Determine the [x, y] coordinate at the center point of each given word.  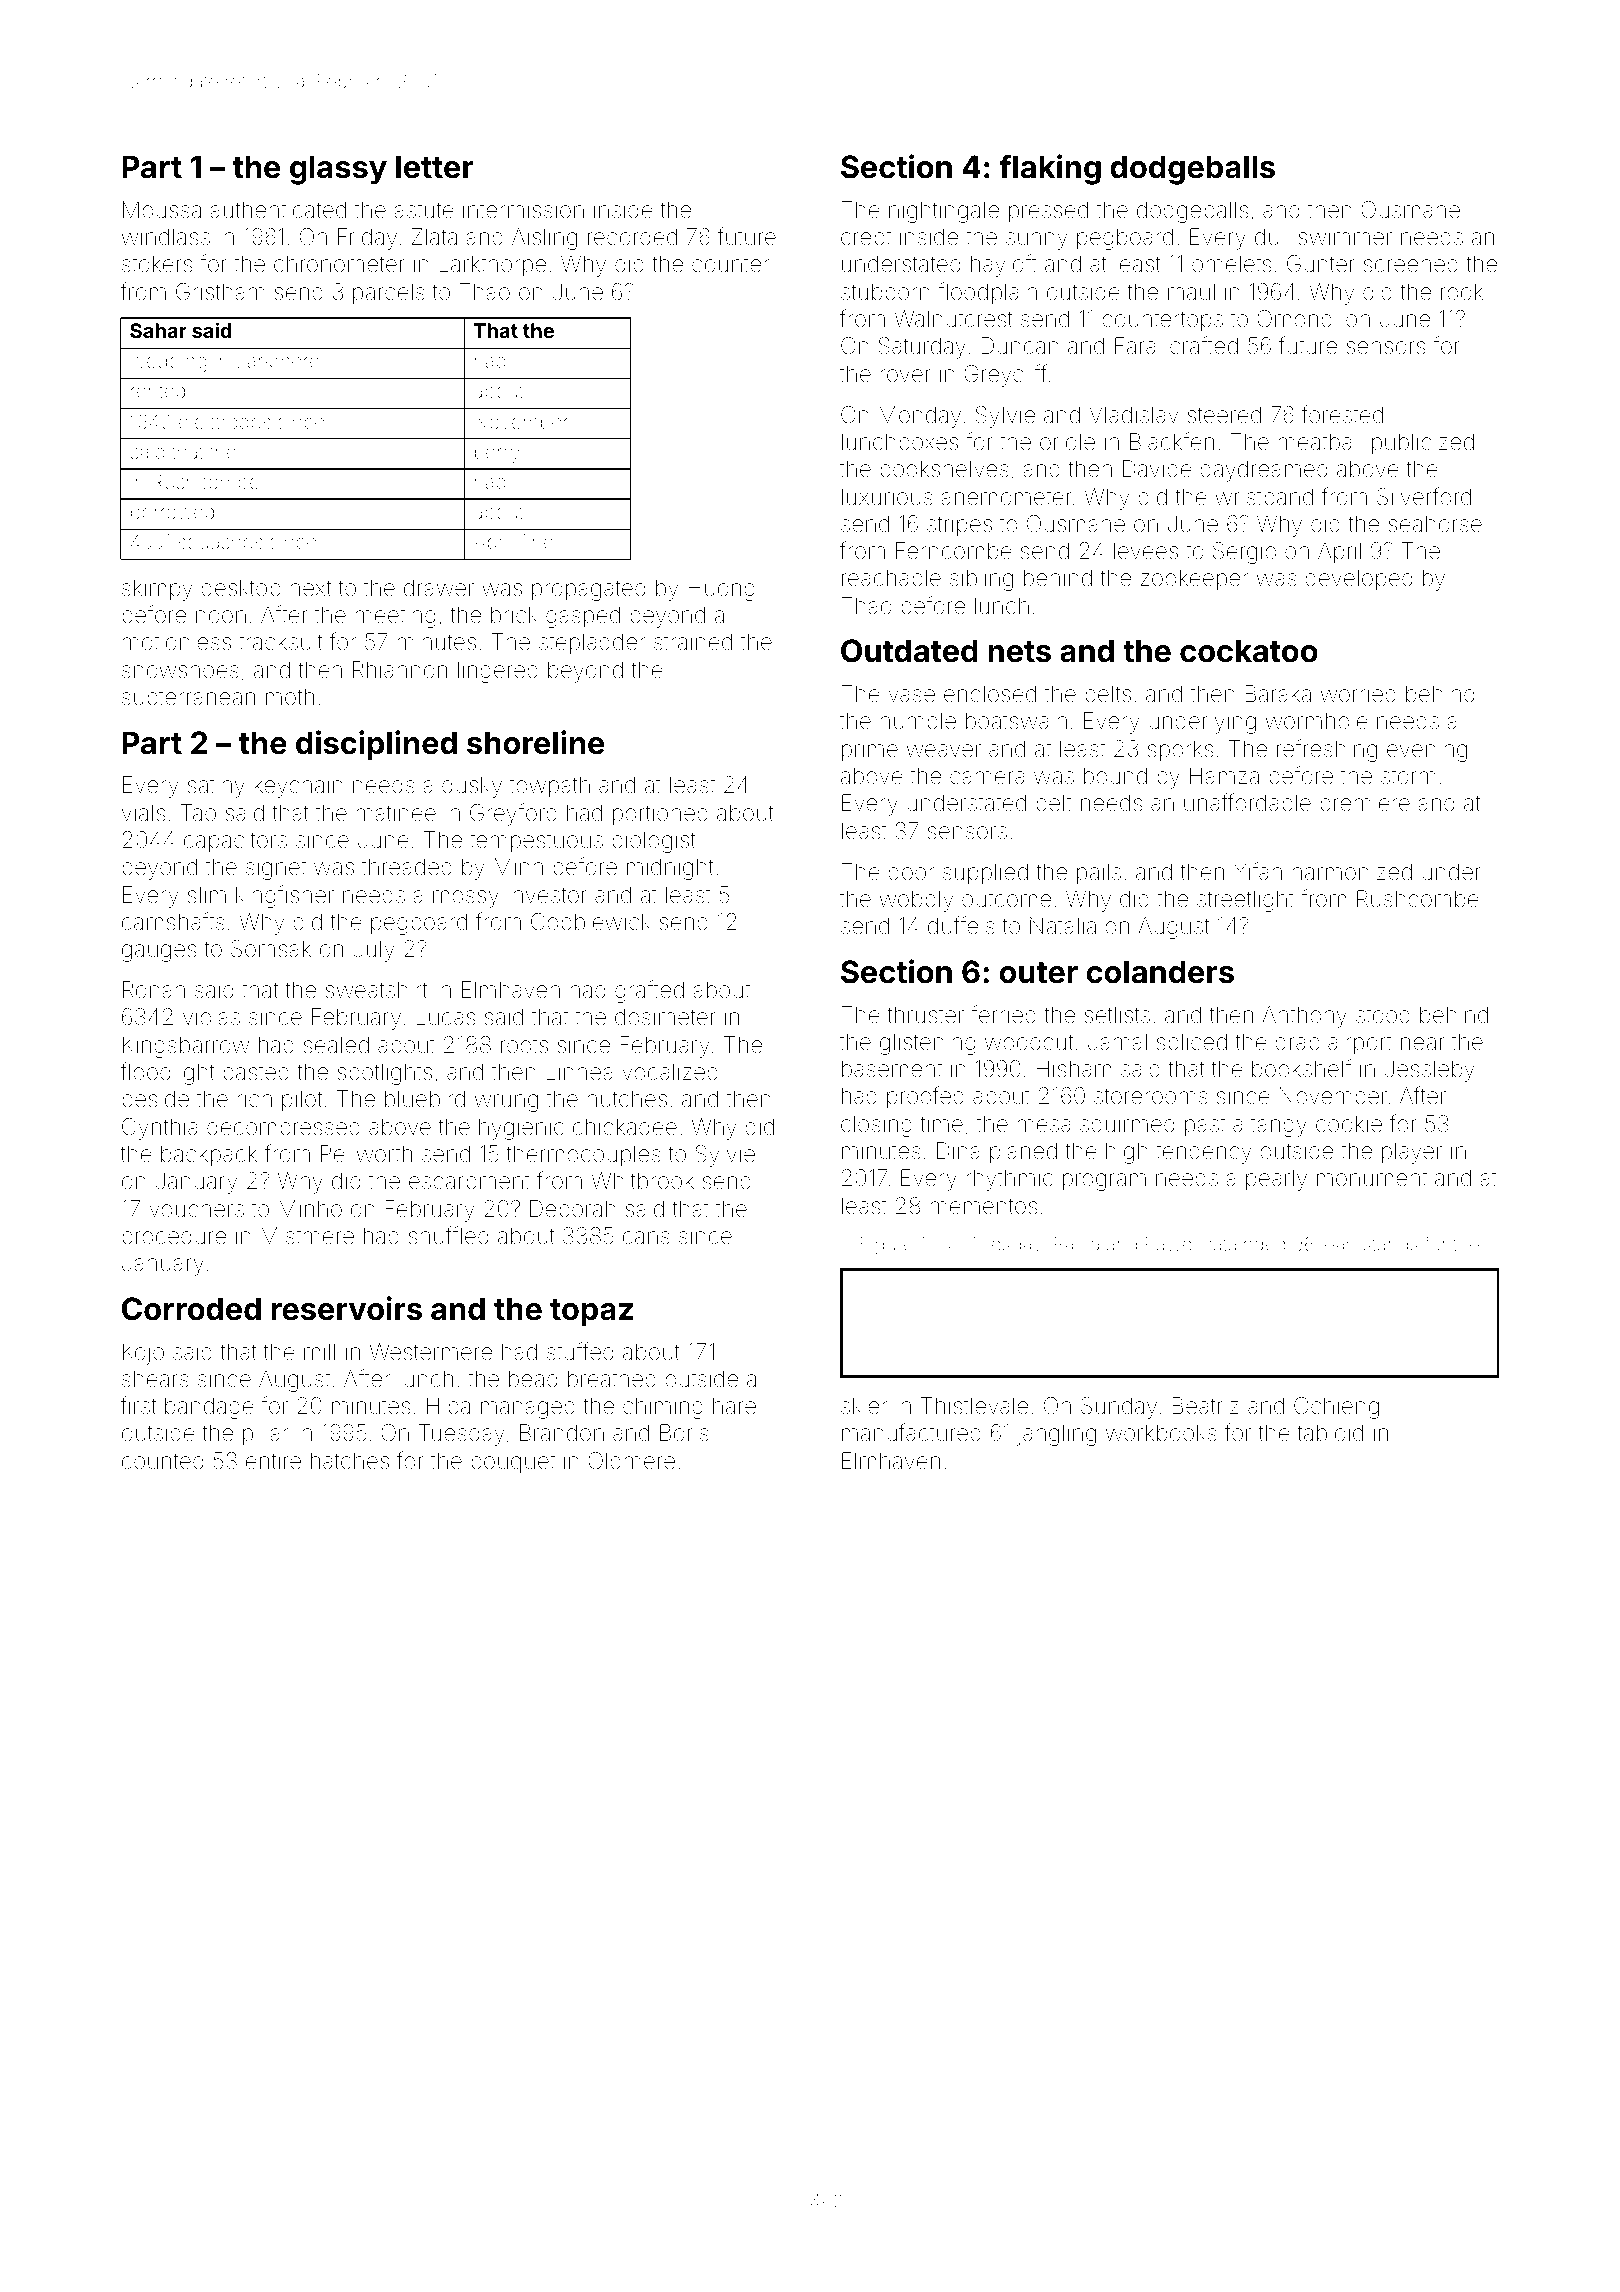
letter [434, 167]
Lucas [446, 1017]
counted [162, 1461]
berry [497, 453]
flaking [1050, 169]
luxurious [887, 497]
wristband [1264, 497]
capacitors [235, 842]
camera [987, 778]
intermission [523, 210]
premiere [1365, 806]
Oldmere [631, 1461]
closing [876, 1126]
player [1412, 1153]
